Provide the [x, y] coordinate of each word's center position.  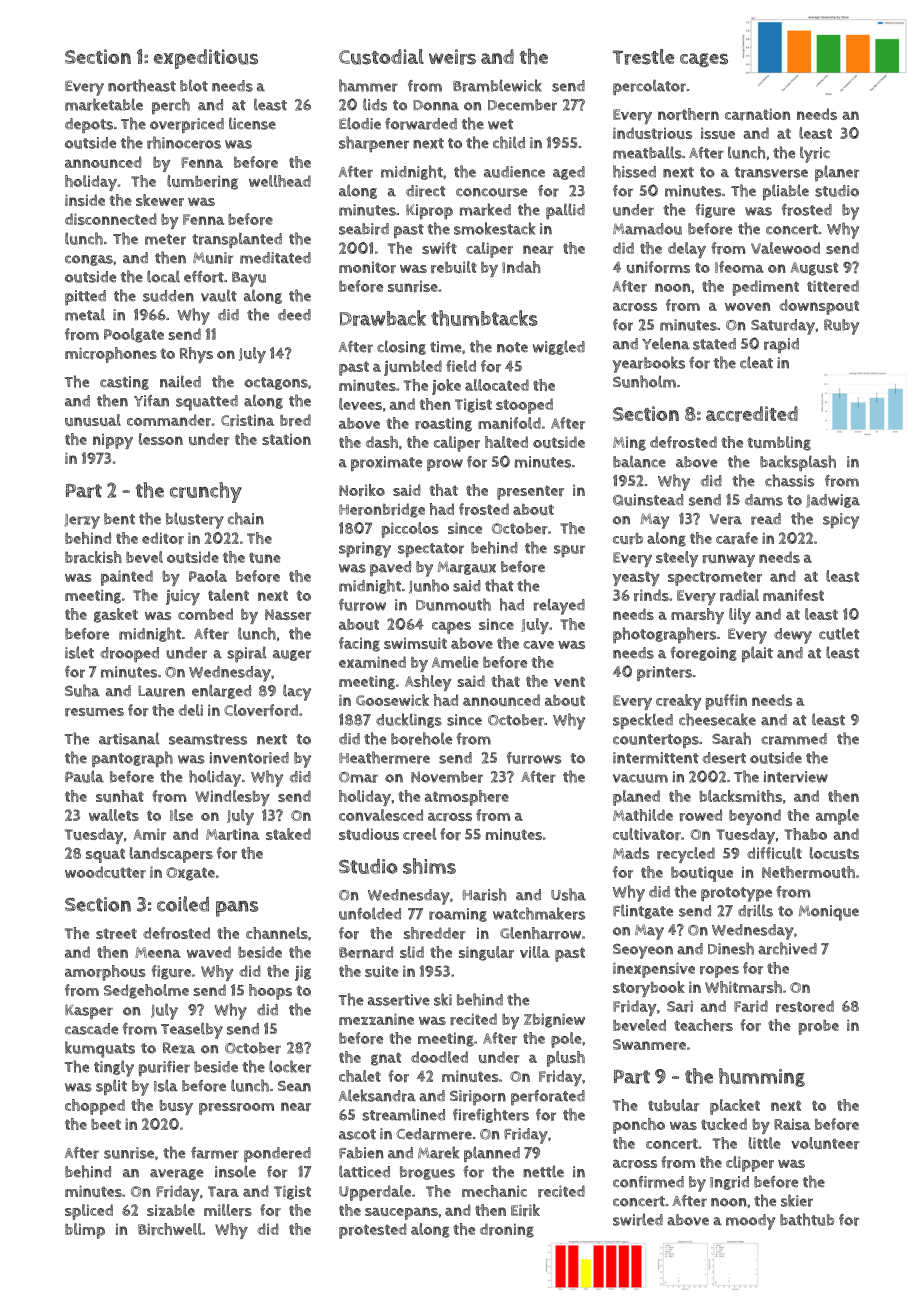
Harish [484, 894]
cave [538, 644]
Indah [521, 267]
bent [119, 519]
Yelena [666, 343]
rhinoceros [184, 142]
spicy [841, 521]
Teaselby [192, 1030]
